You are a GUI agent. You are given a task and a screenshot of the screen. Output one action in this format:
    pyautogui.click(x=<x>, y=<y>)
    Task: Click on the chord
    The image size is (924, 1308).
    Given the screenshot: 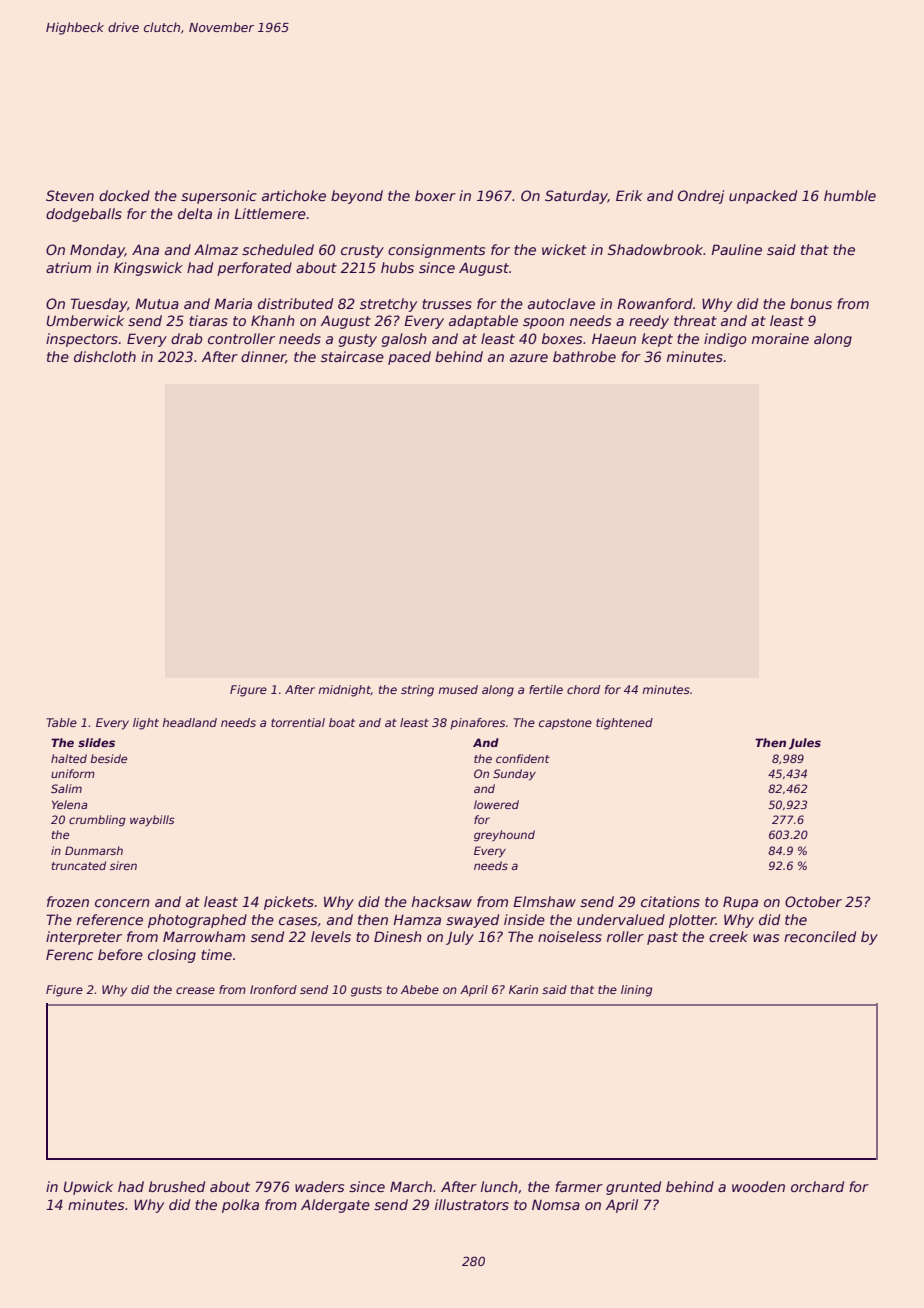 What is the action you would take?
    pyautogui.click(x=583, y=689)
